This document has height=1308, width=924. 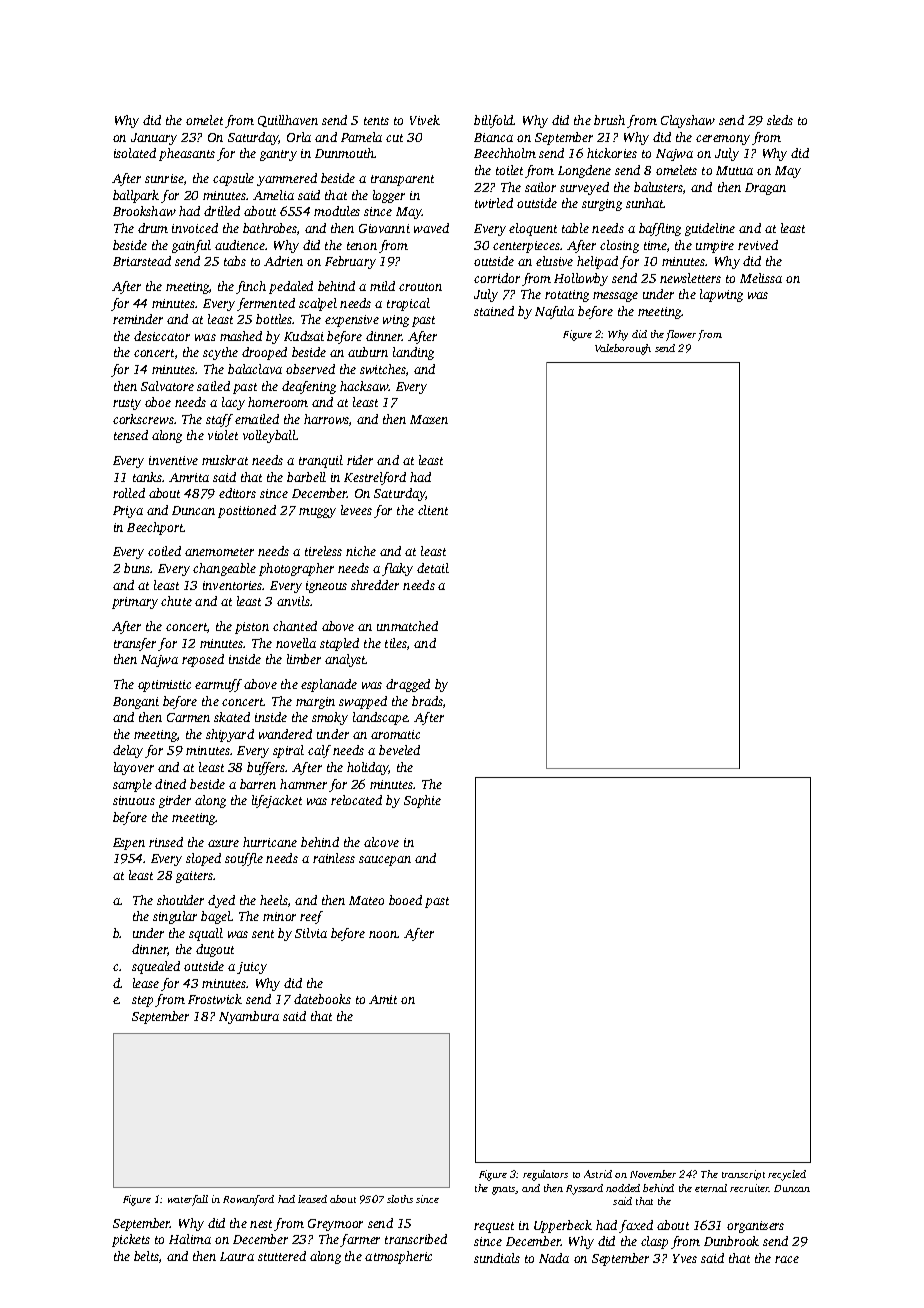 I want to click on client, so click(x=433, y=510).
